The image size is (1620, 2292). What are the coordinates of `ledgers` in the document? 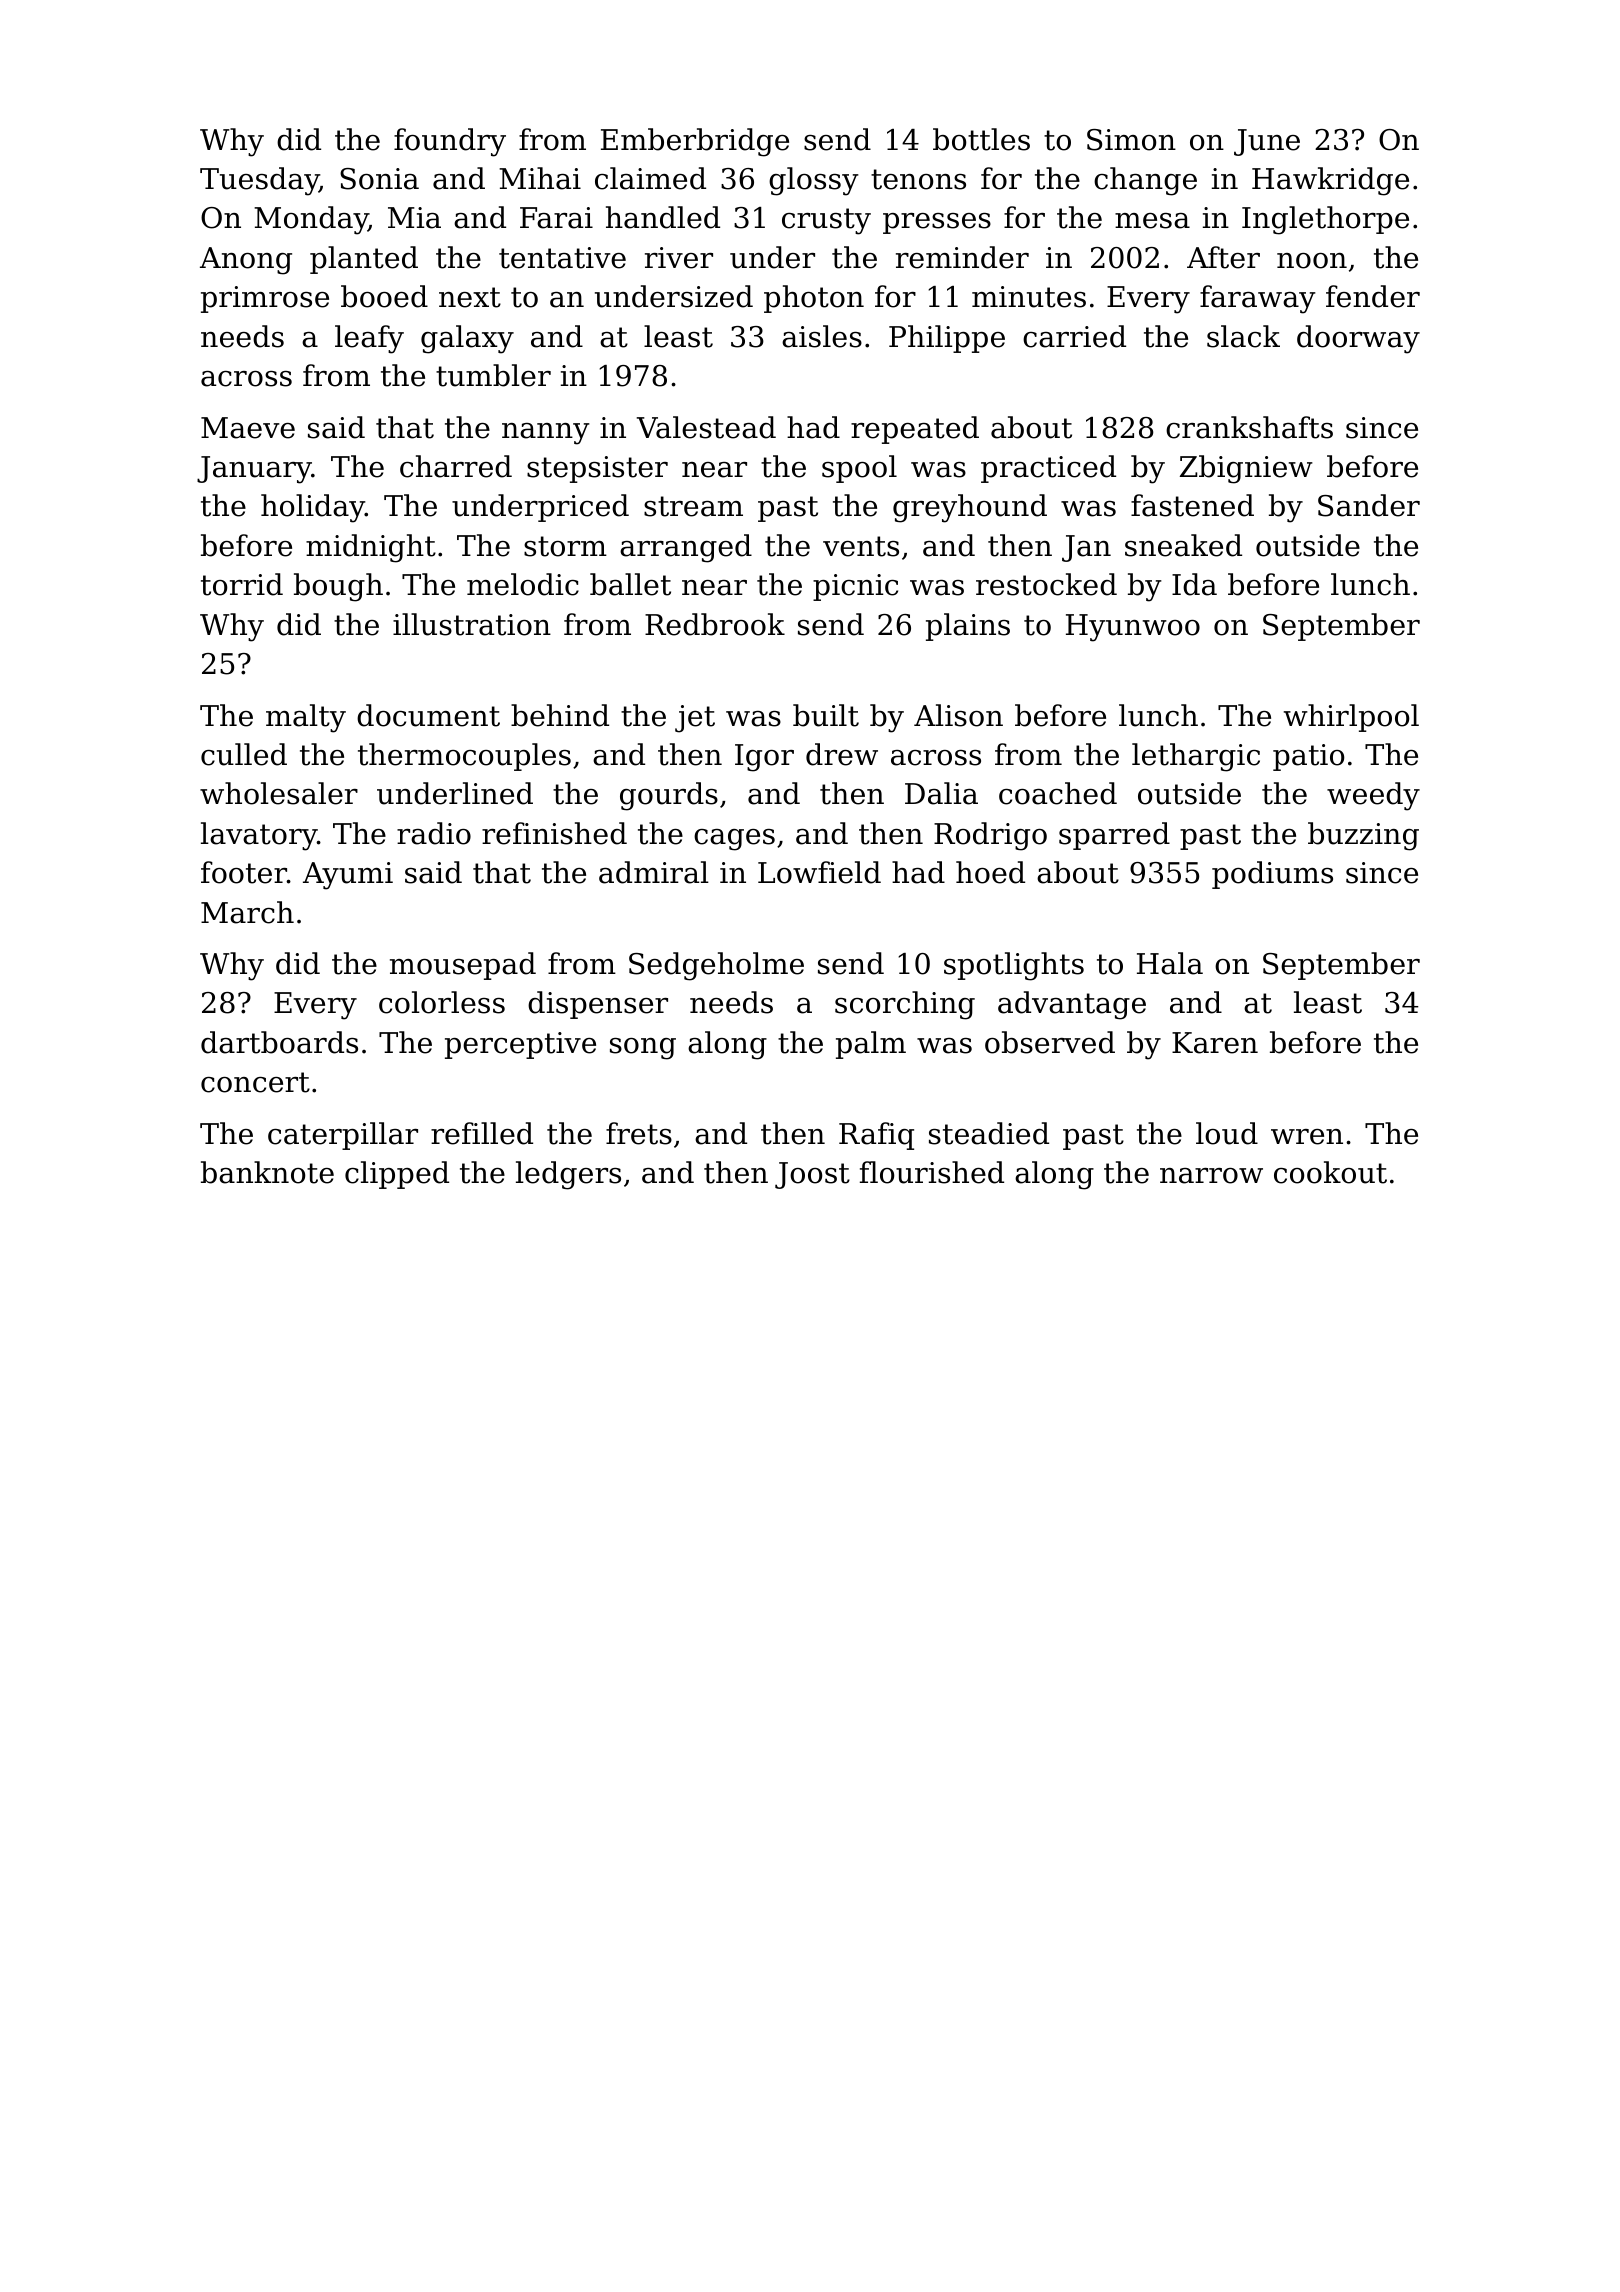 It's located at (568, 1175).
